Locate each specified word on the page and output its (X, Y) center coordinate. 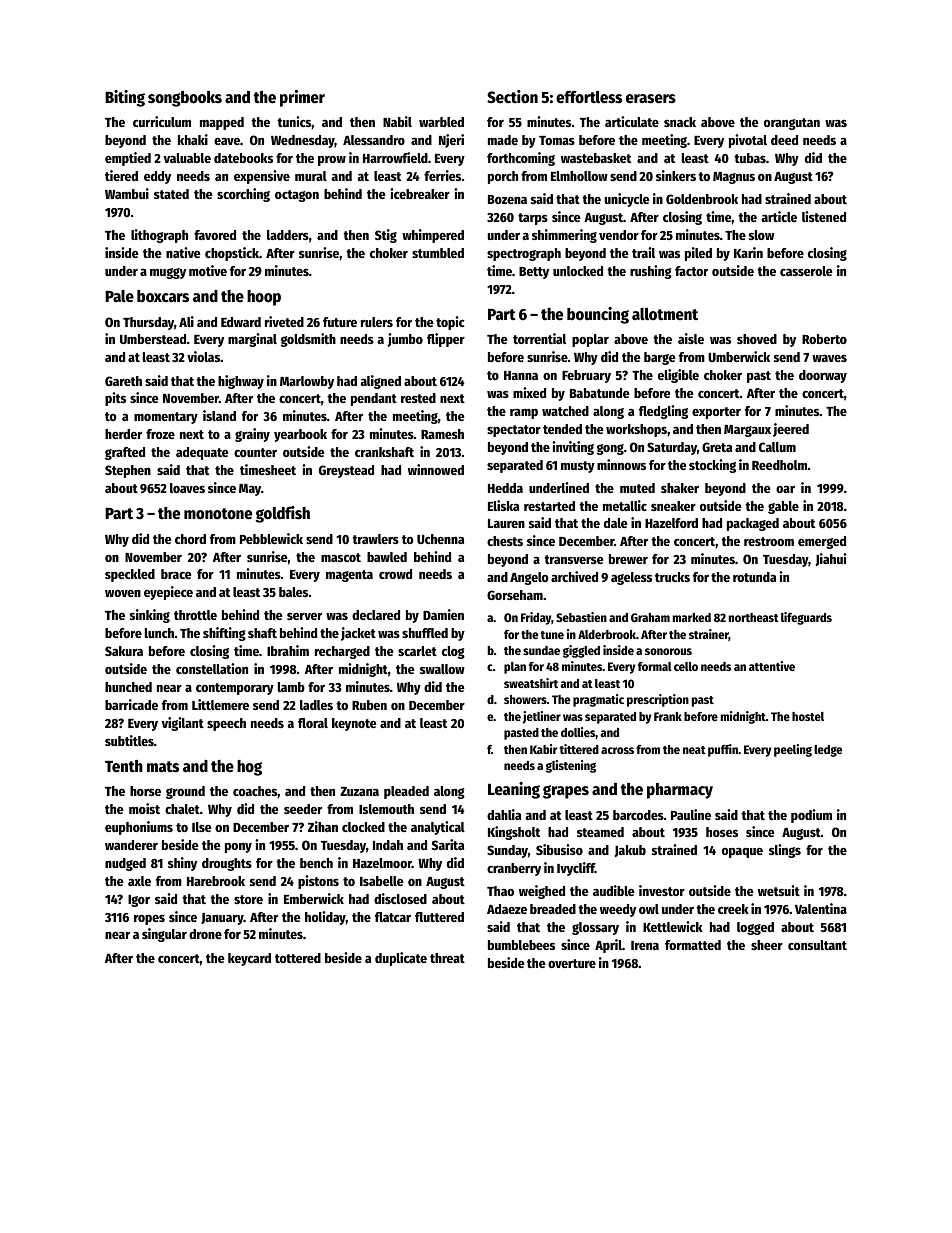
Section (512, 97)
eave (227, 141)
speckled (130, 575)
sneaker (673, 506)
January (222, 919)
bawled (387, 557)
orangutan (792, 124)
